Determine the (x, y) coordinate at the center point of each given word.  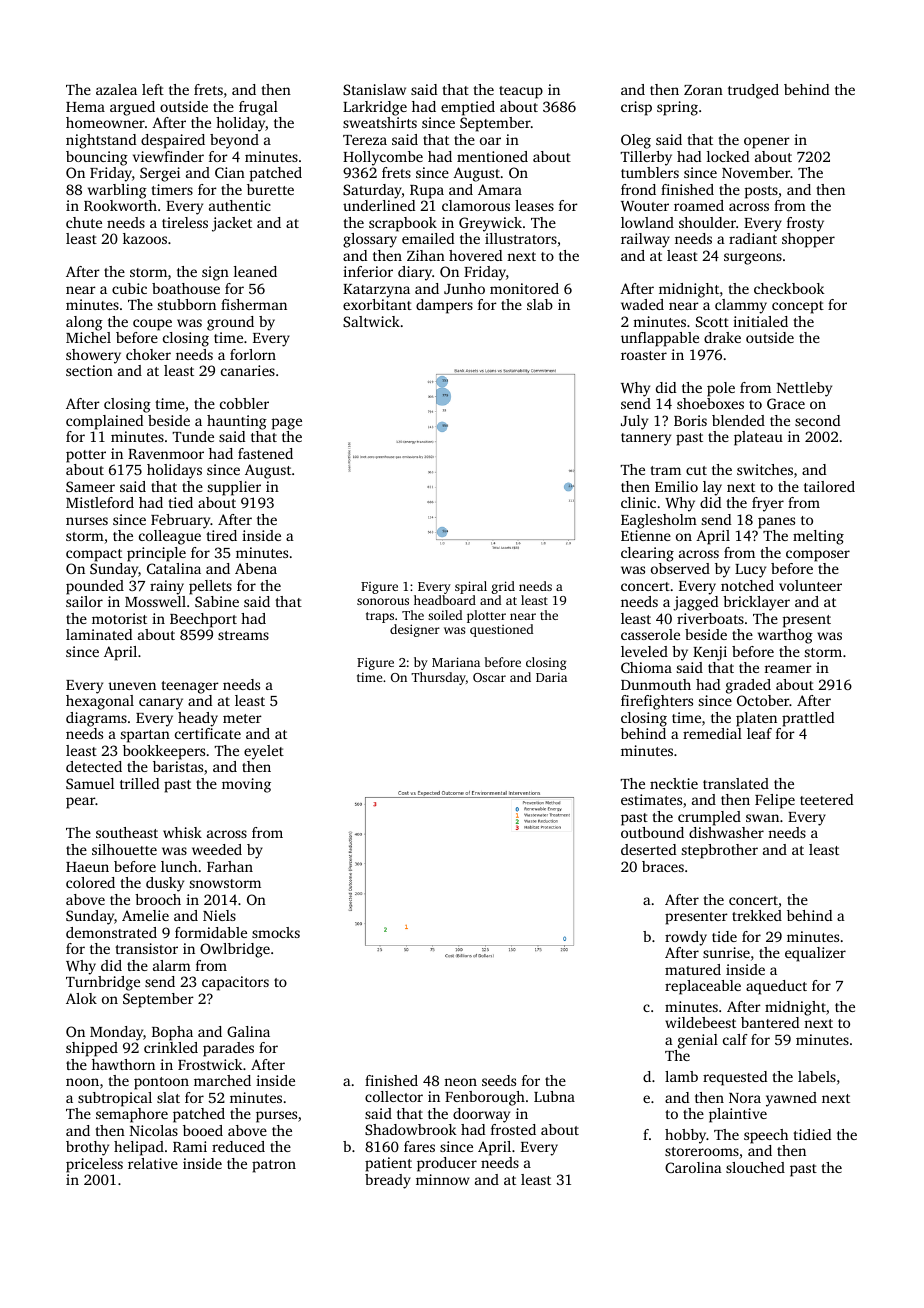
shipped (92, 1049)
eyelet (264, 752)
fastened (265, 453)
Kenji (710, 653)
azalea (116, 89)
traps (380, 617)
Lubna (554, 1096)
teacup (521, 92)
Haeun (87, 867)
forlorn (253, 354)
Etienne (646, 535)
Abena (256, 568)
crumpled (709, 818)
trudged (753, 91)
